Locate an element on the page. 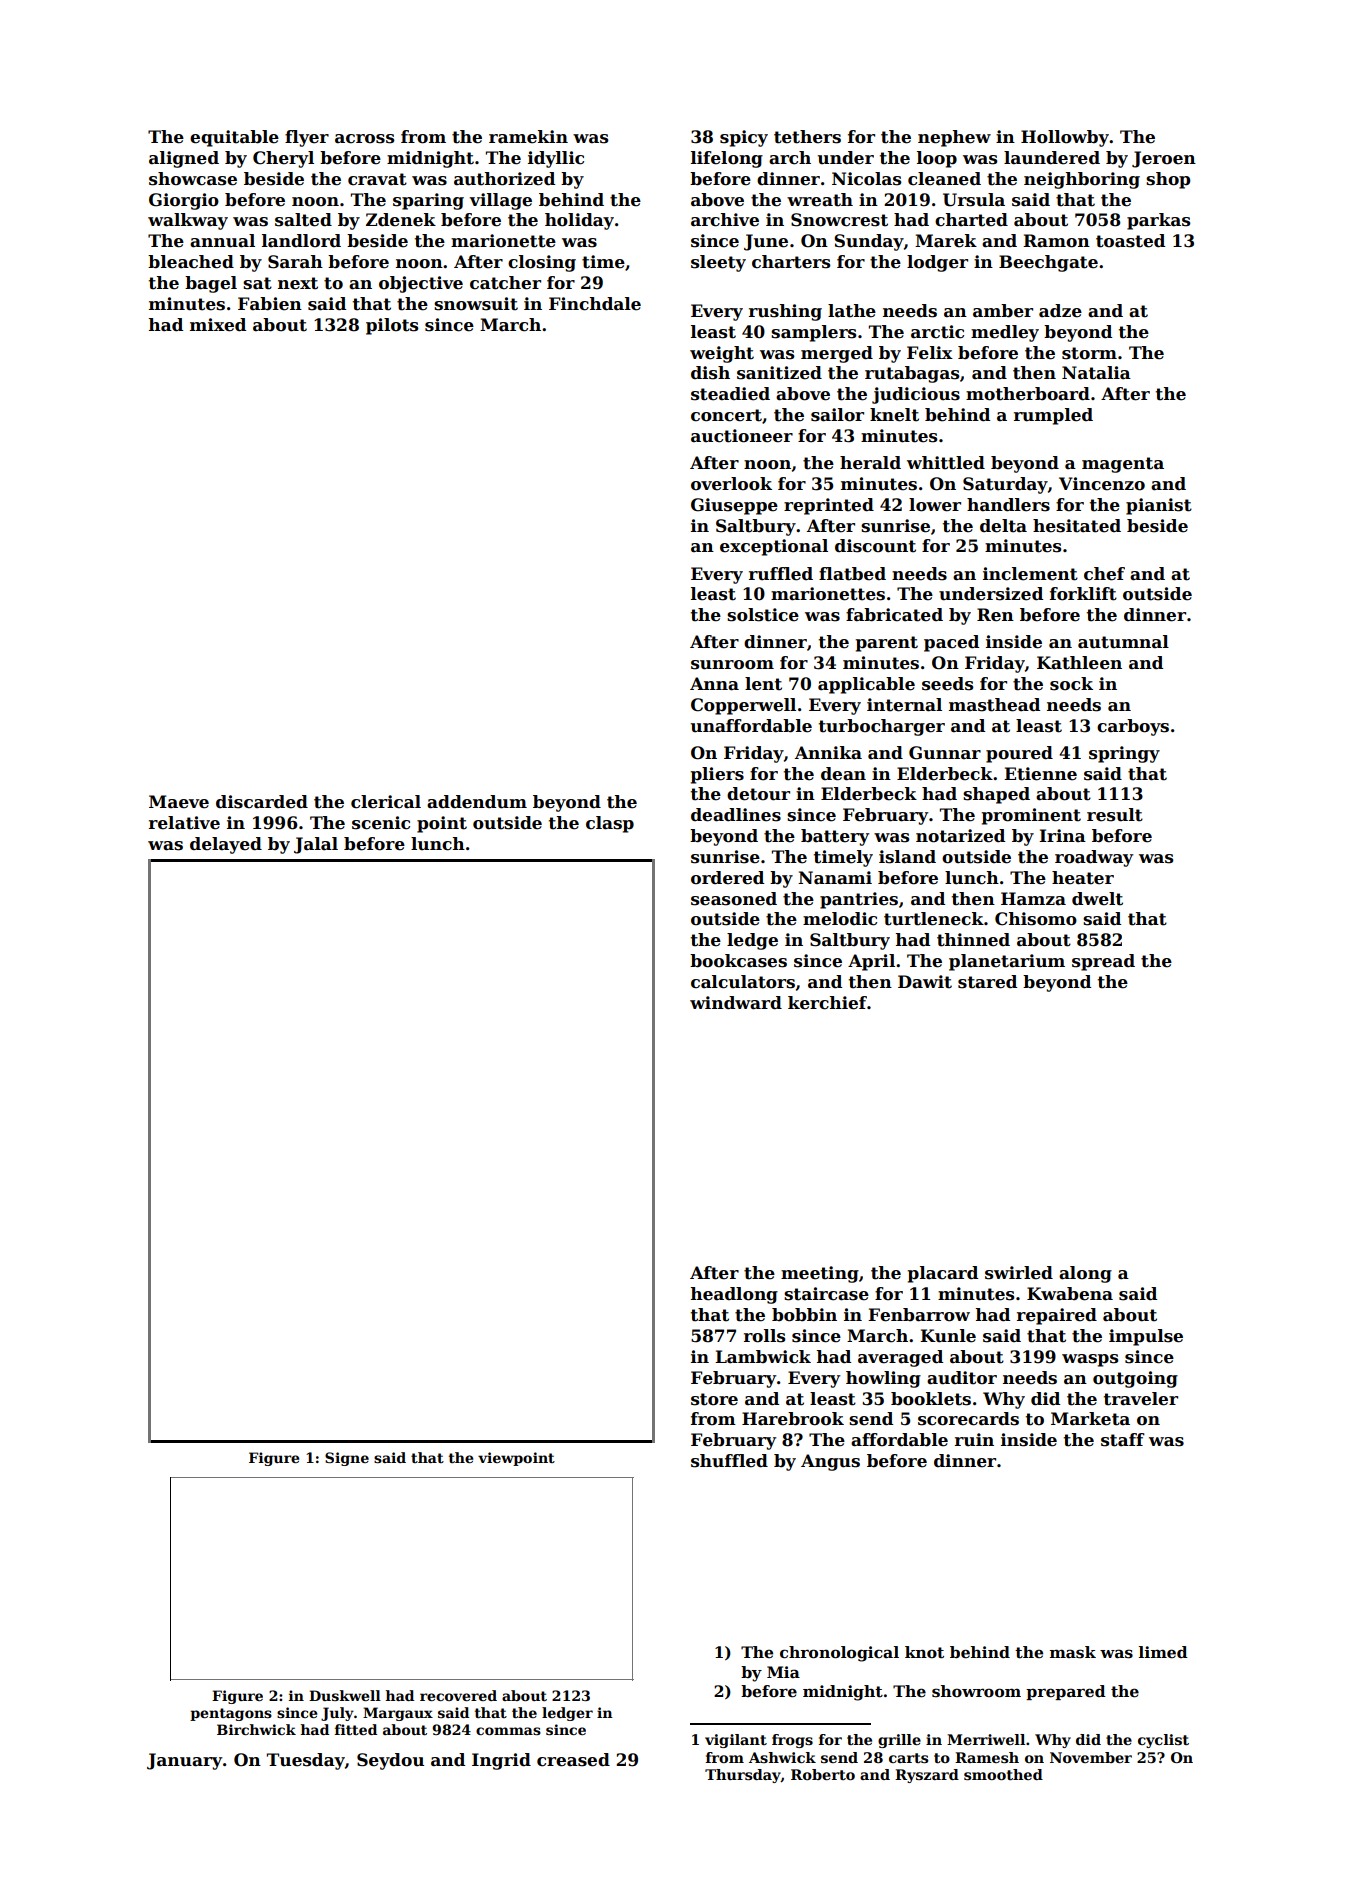  Chisomo is located at coordinates (1036, 919).
